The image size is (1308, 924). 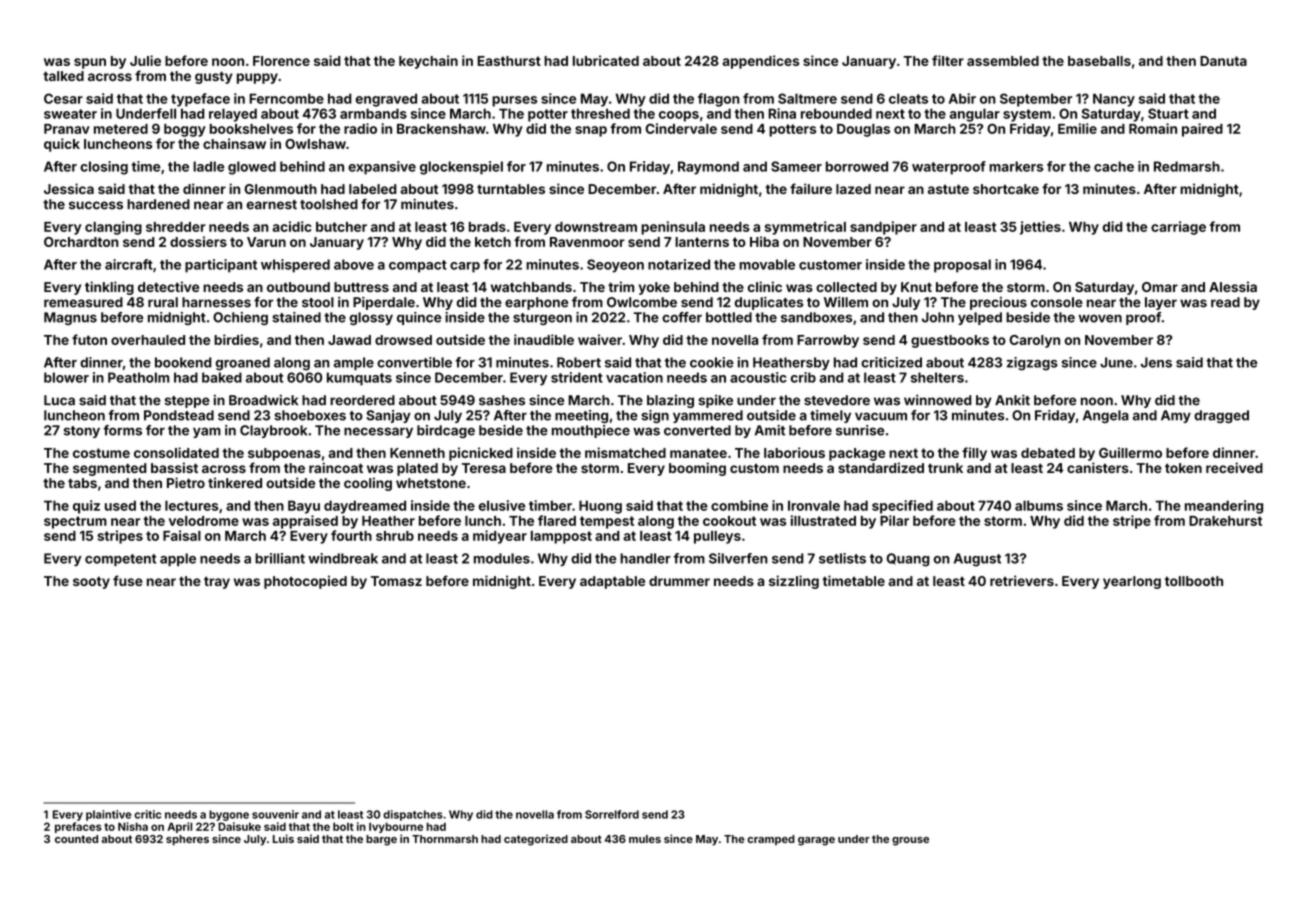 What do you see at coordinates (816, 841) in the screenshot?
I see `garage` at bounding box center [816, 841].
